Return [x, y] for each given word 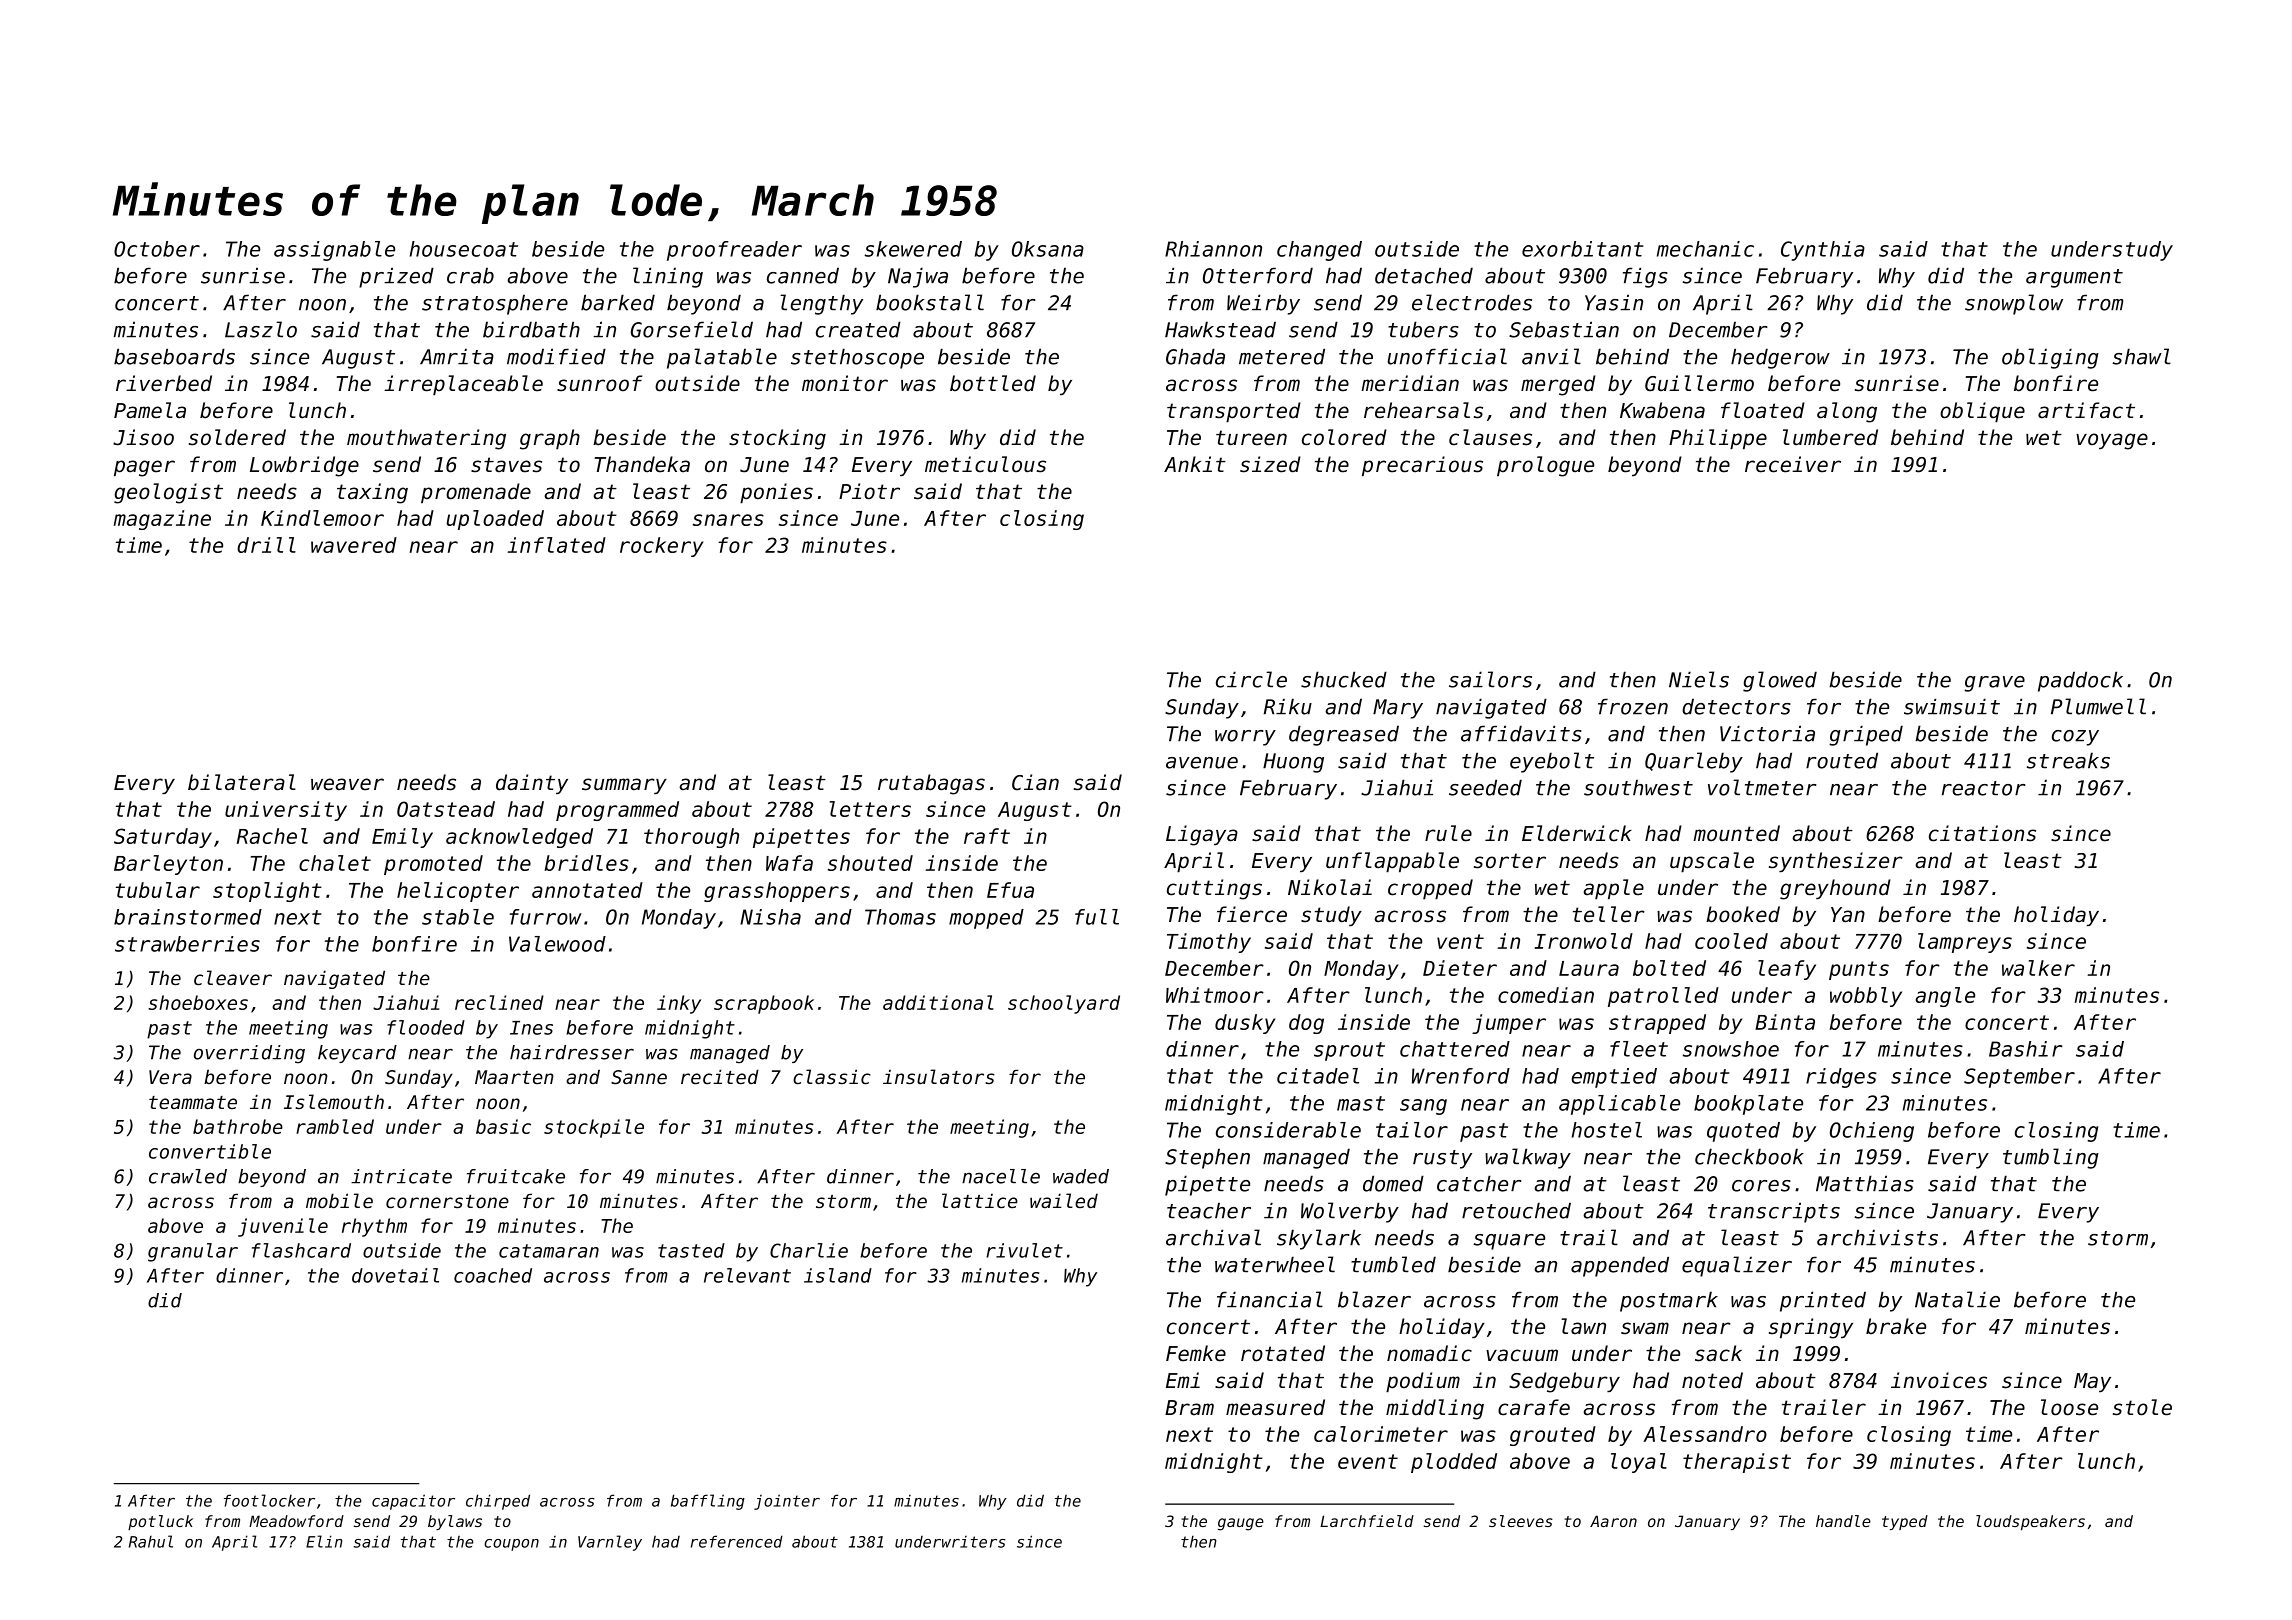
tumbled [1393, 1264]
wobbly [1866, 997]
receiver [1793, 464]
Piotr [869, 491]
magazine [162, 520]
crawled [188, 1176]
